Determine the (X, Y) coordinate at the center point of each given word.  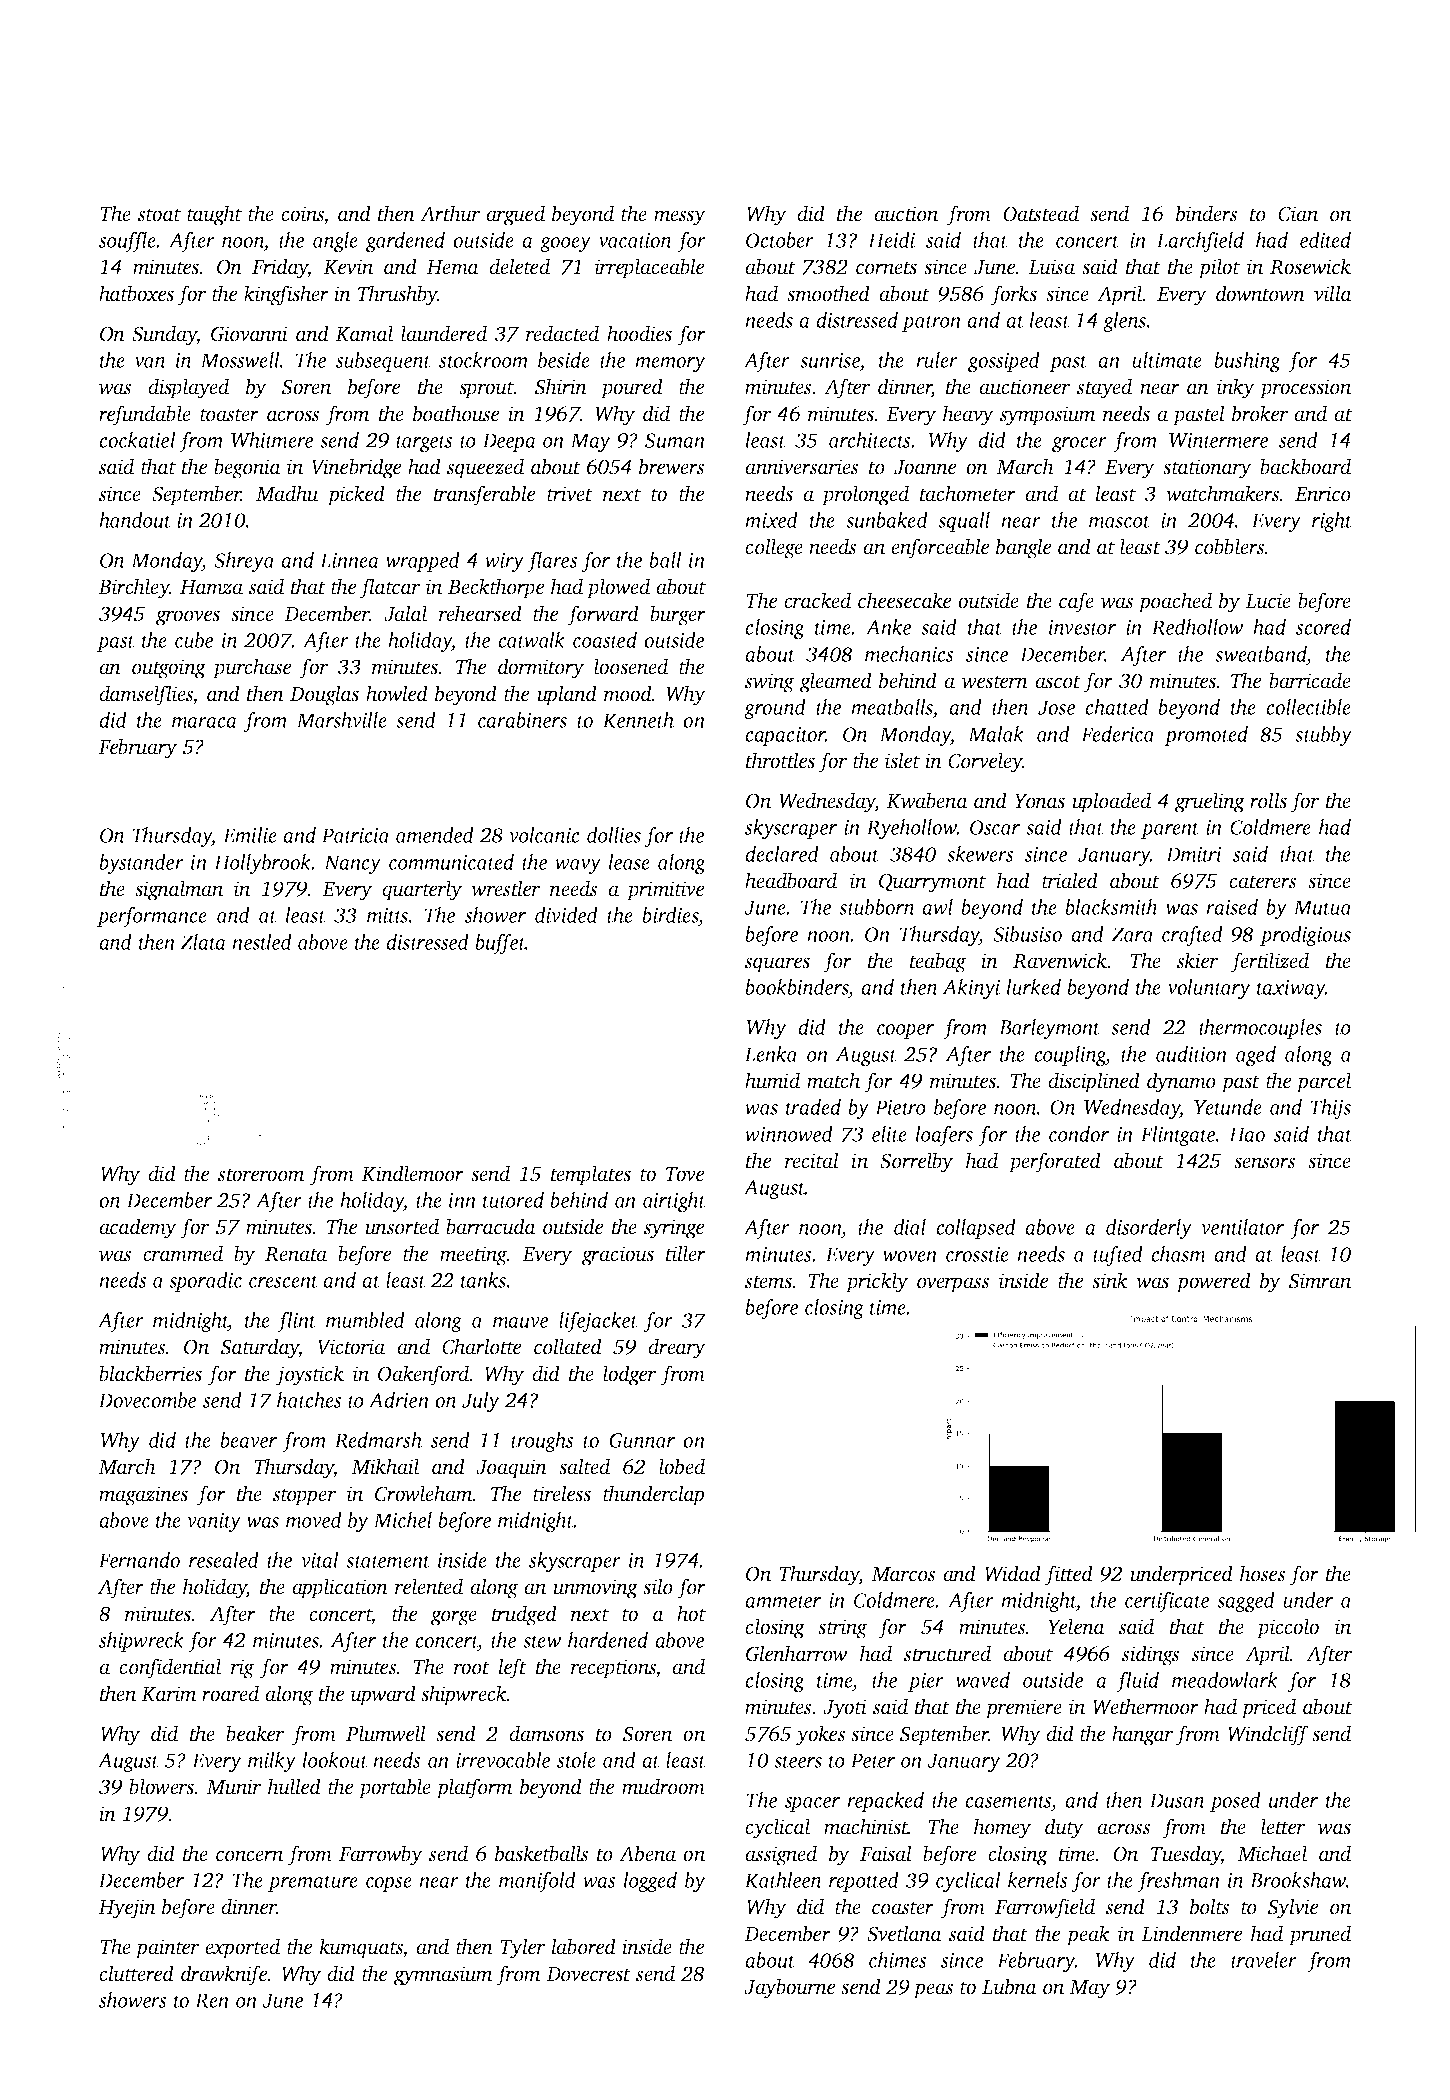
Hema (452, 267)
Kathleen (783, 1880)
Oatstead (1041, 213)
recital (812, 1160)
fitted (1069, 1575)
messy (680, 218)
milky (272, 1762)
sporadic (205, 1282)
